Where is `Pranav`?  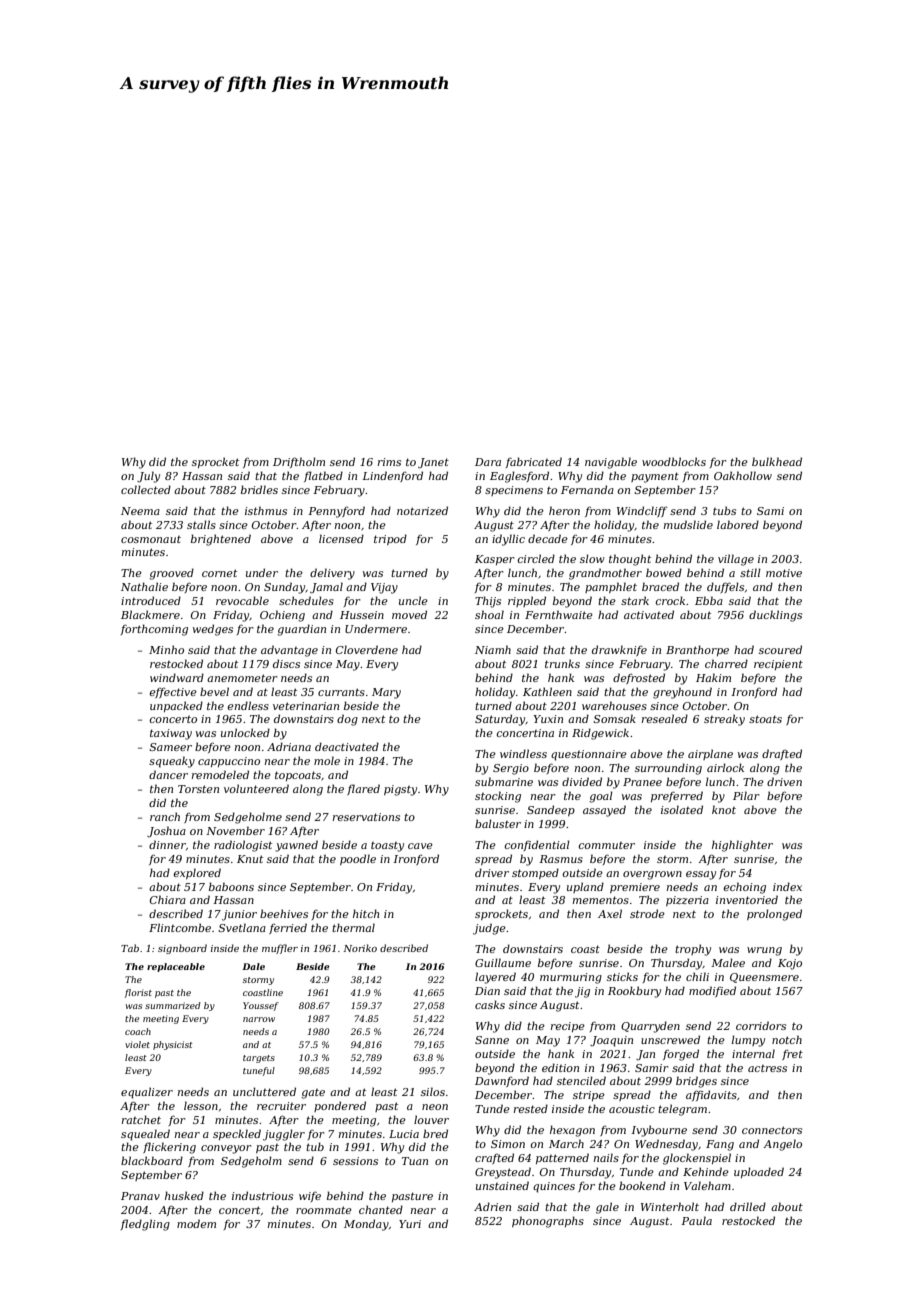 Pranav is located at coordinates (140, 1196).
